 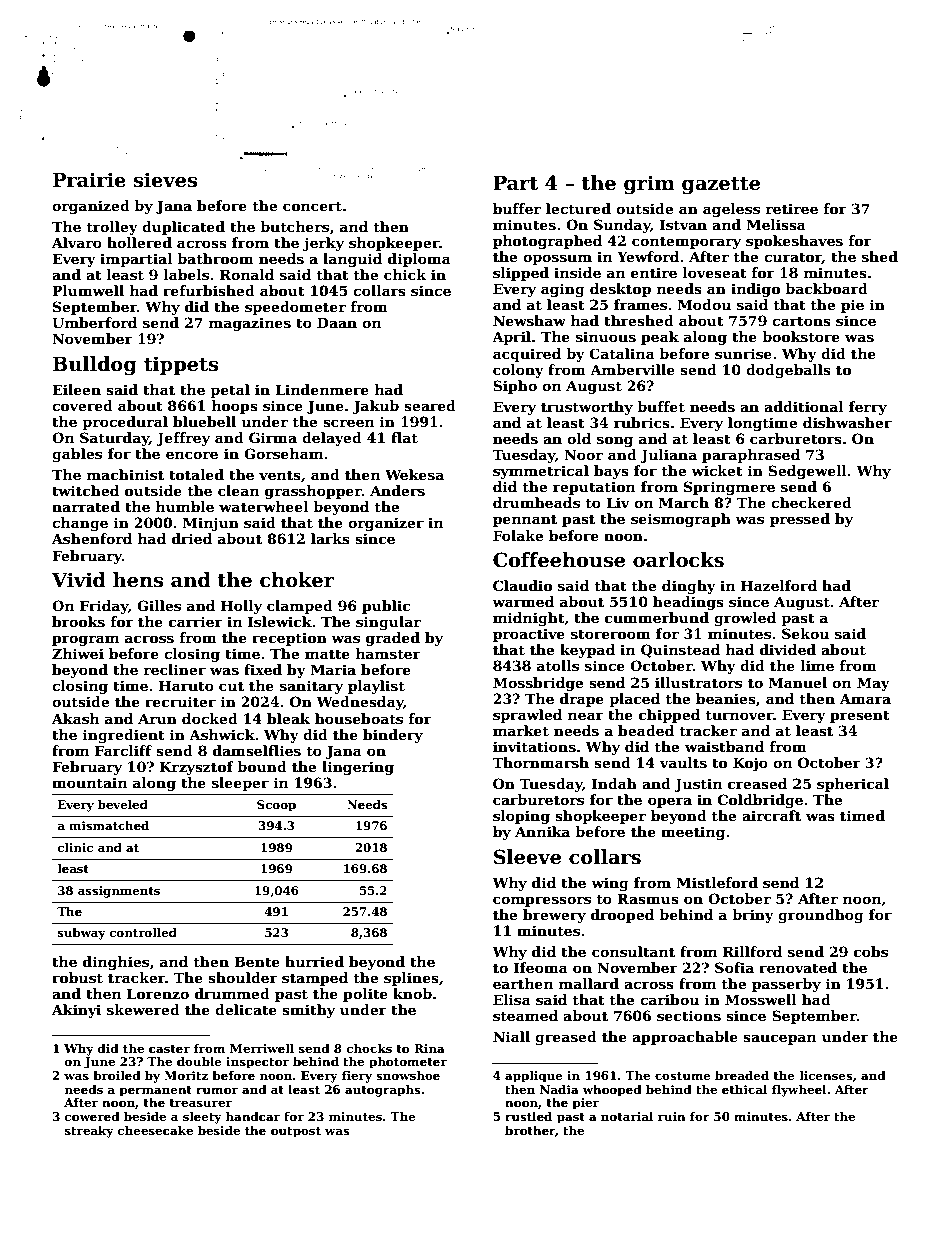 I want to click on Umberford, so click(x=94, y=322).
